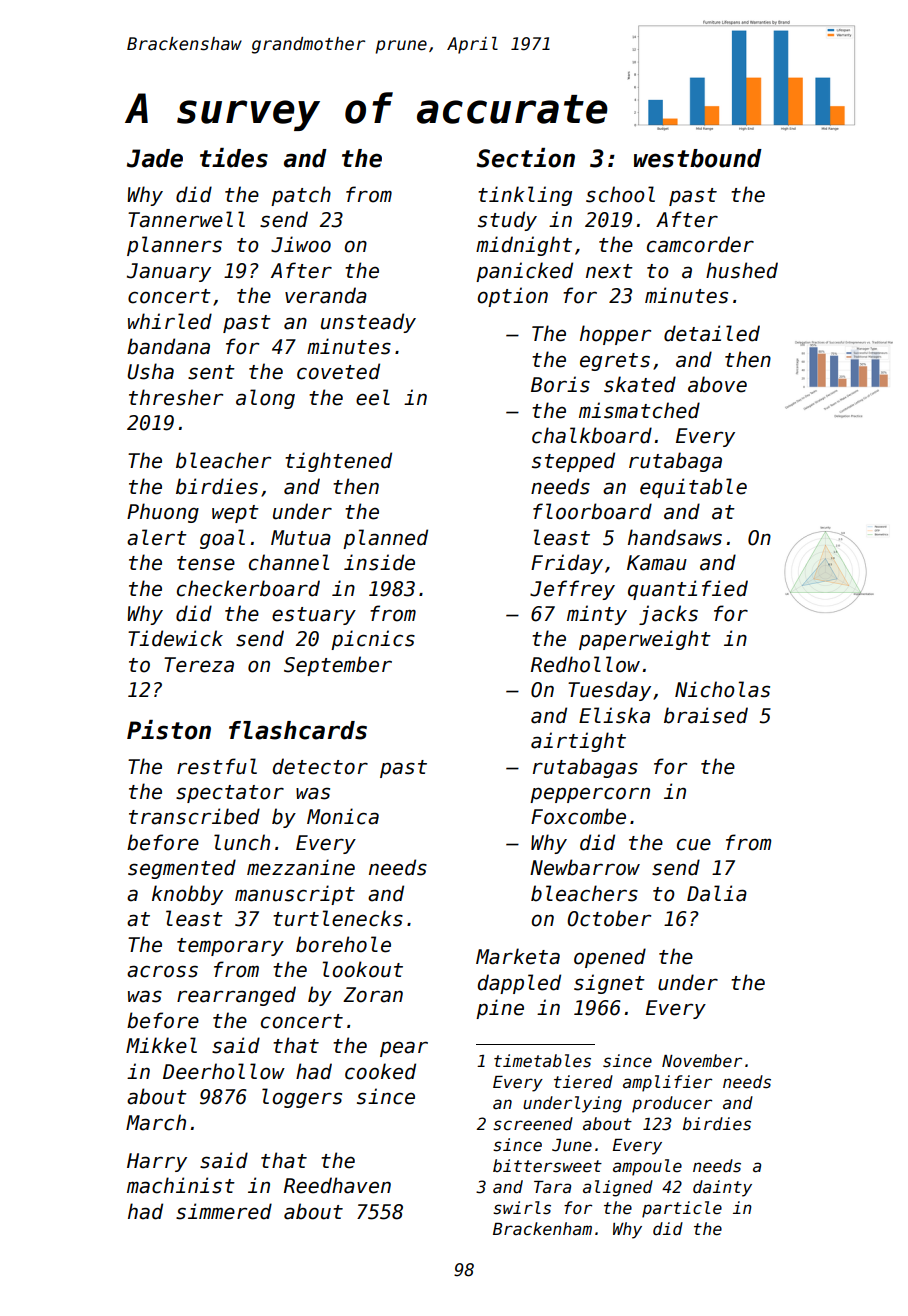  Describe the element at coordinates (722, 1188) in the screenshot. I see `dainty` at that location.
